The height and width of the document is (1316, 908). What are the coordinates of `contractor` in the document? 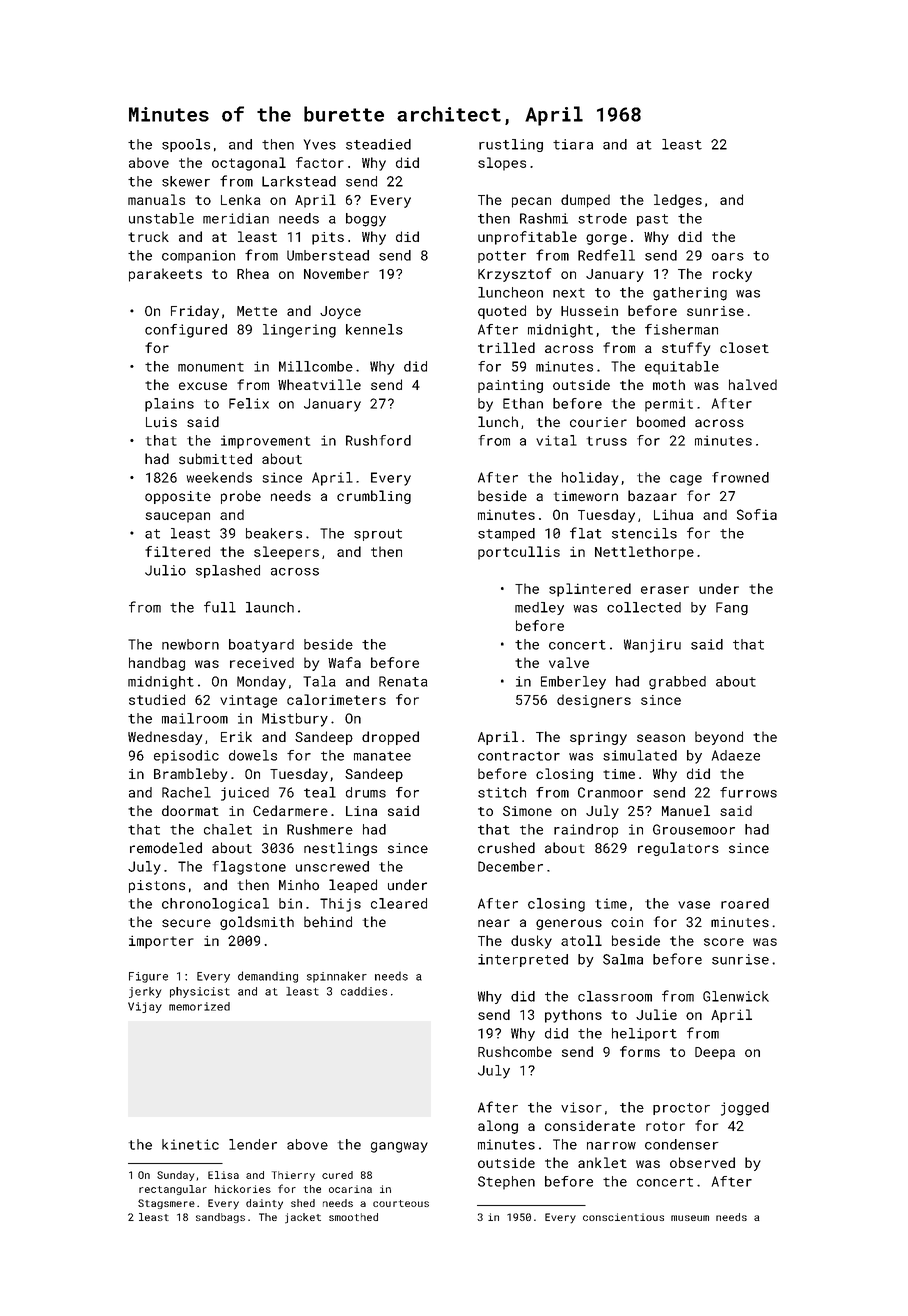 It's located at (519, 756).
